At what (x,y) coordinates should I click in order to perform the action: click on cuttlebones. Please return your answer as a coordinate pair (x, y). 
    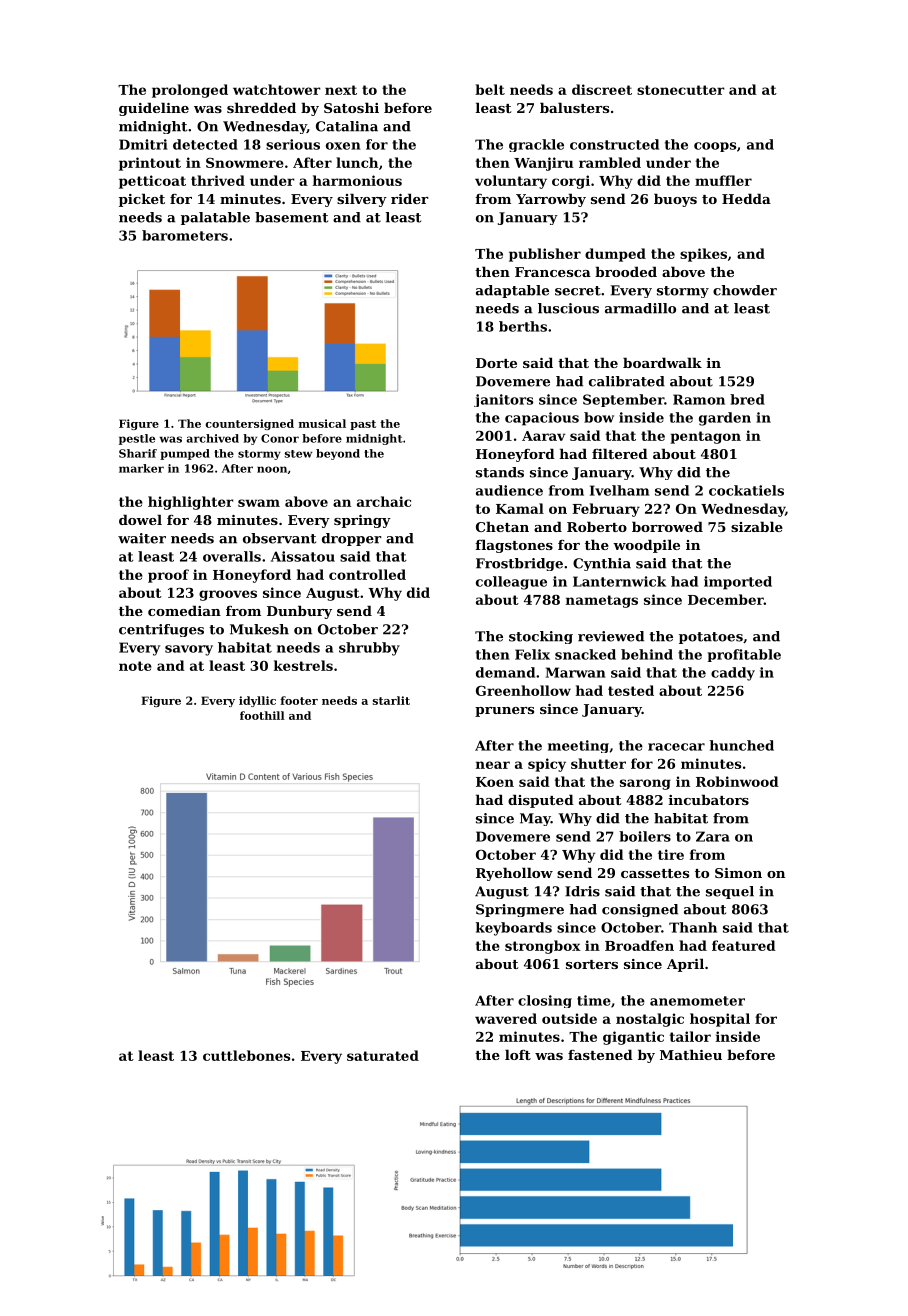
    Looking at the image, I should click on (246, 1055).
